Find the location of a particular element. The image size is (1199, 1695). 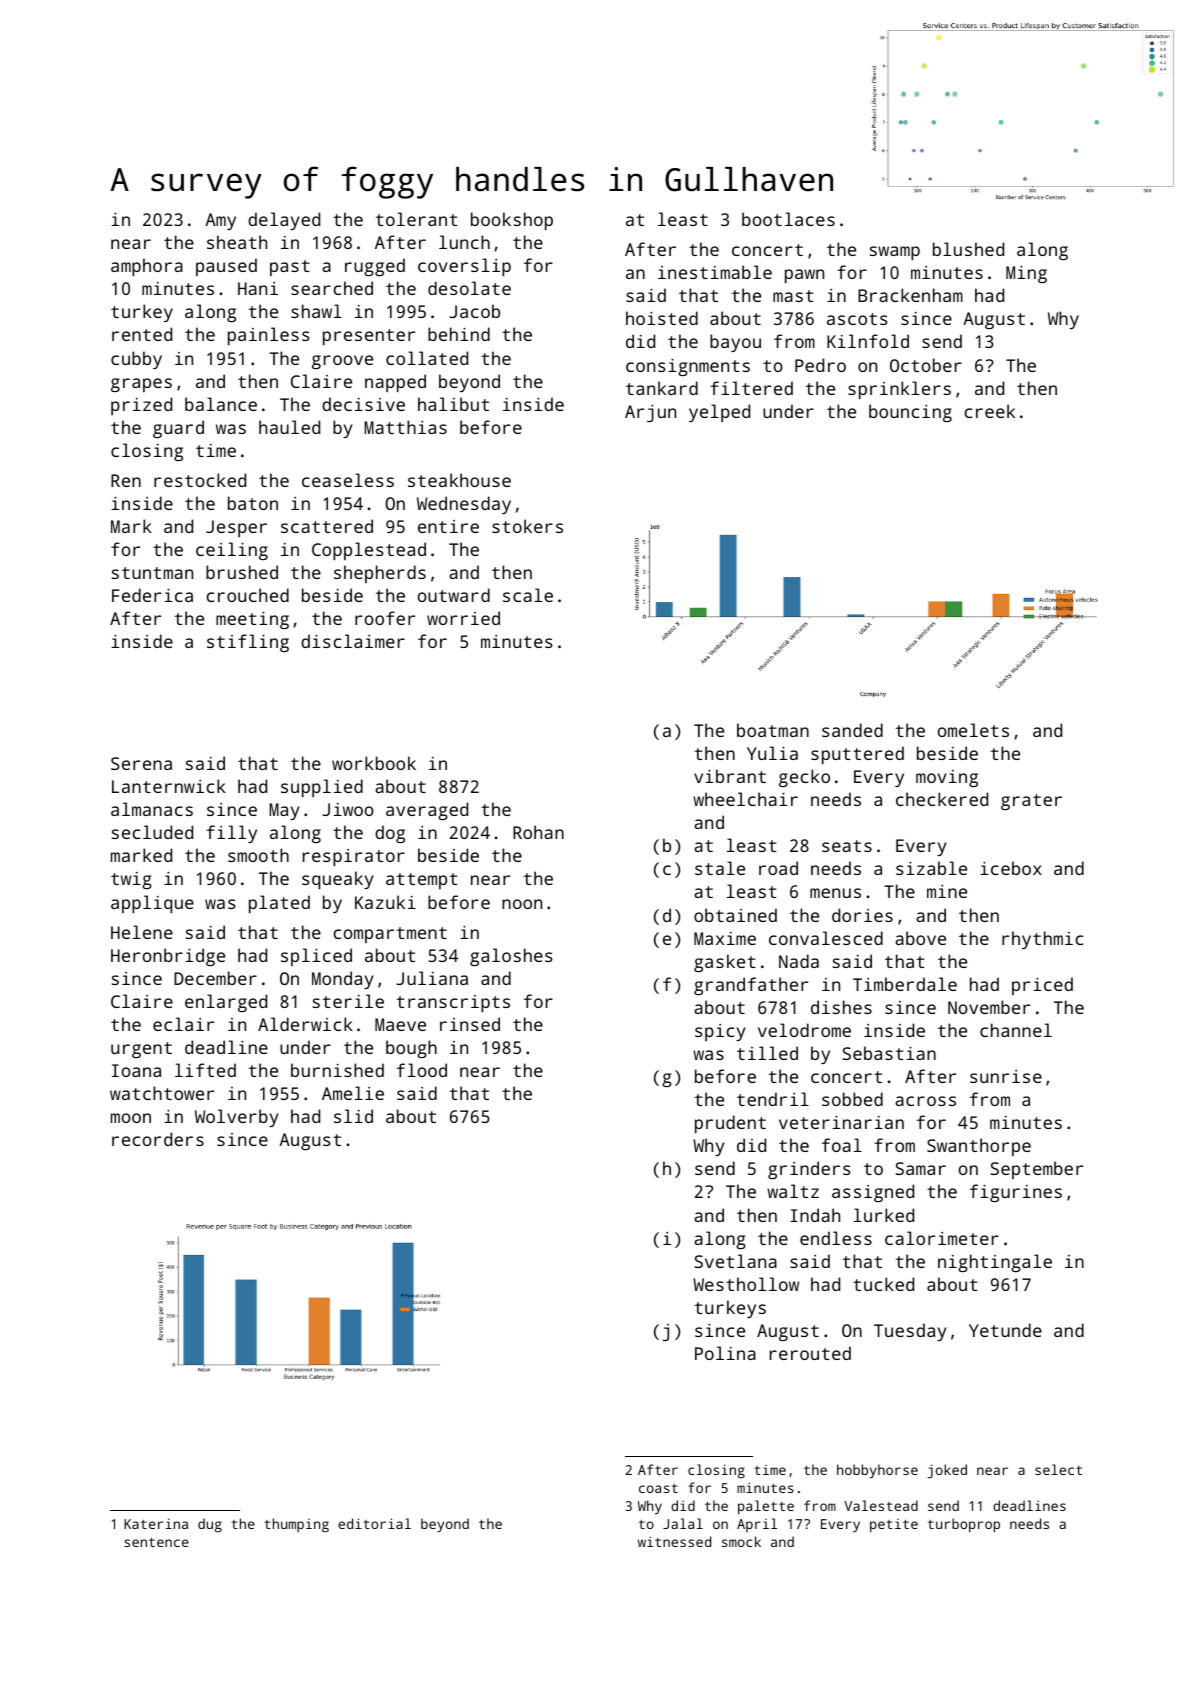

Polina is located at coordinates (725, 1353).
